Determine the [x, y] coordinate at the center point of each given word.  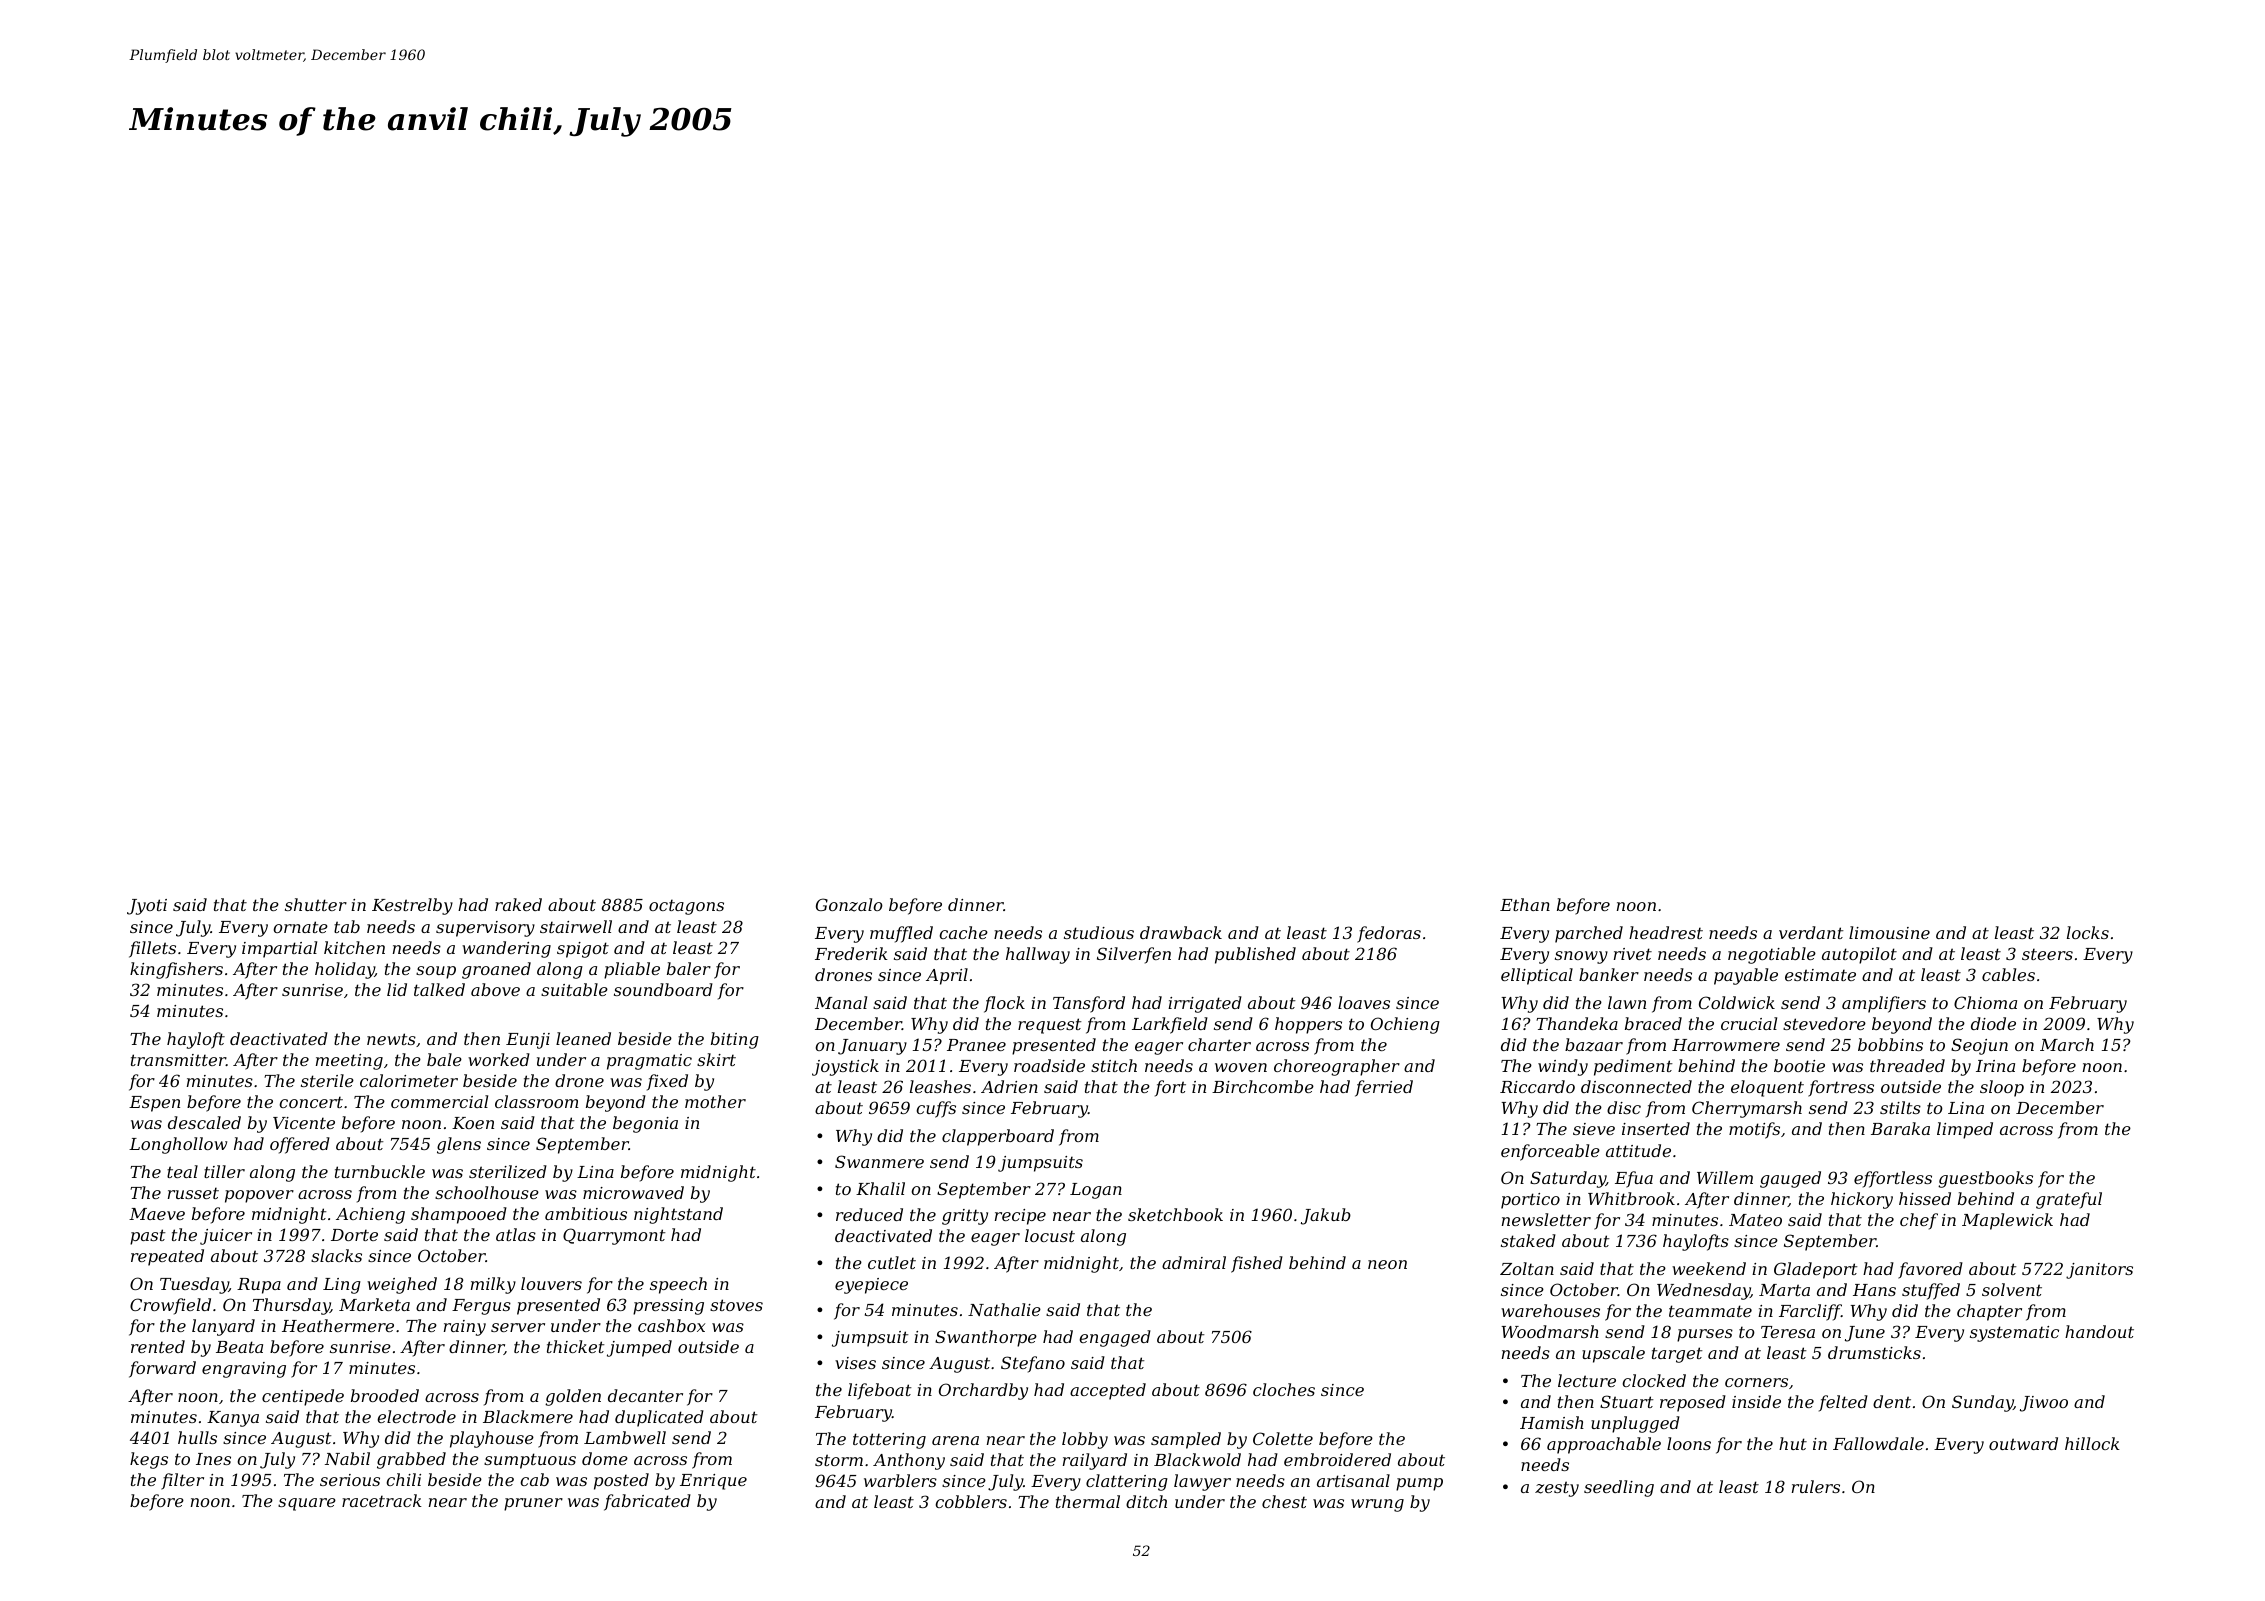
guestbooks [1985, 1179]
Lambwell [625, 1437]
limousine [1889, 932]
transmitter [178, 1060]
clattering [1127, 1482]
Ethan [1525, 904]
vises [855, 1363]
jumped [639, 1348]
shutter [316, 904]
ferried [1384, 1088]
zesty [1557, 1489]
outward [2023, 1443]
